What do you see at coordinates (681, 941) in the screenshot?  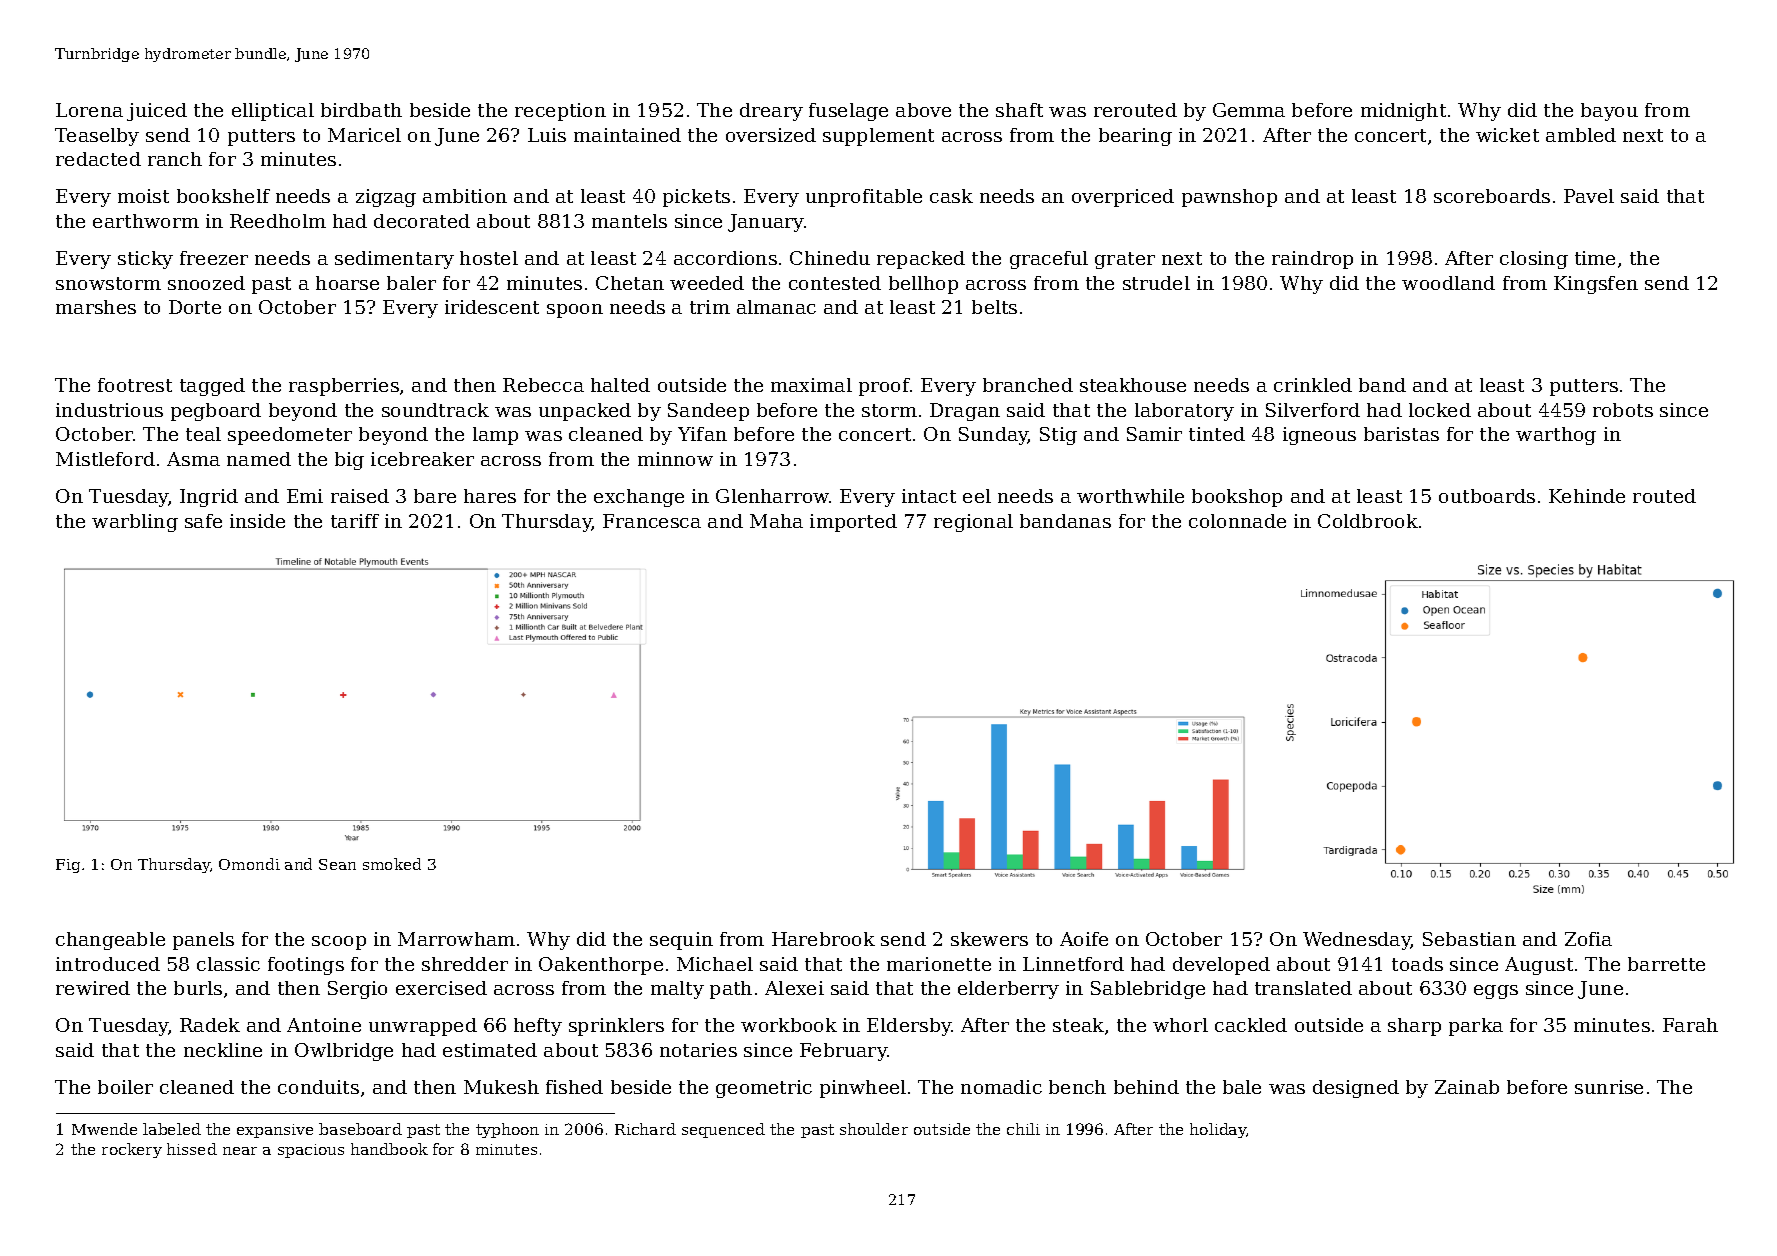 I see `sequin` at bounding box center [681, 941].
